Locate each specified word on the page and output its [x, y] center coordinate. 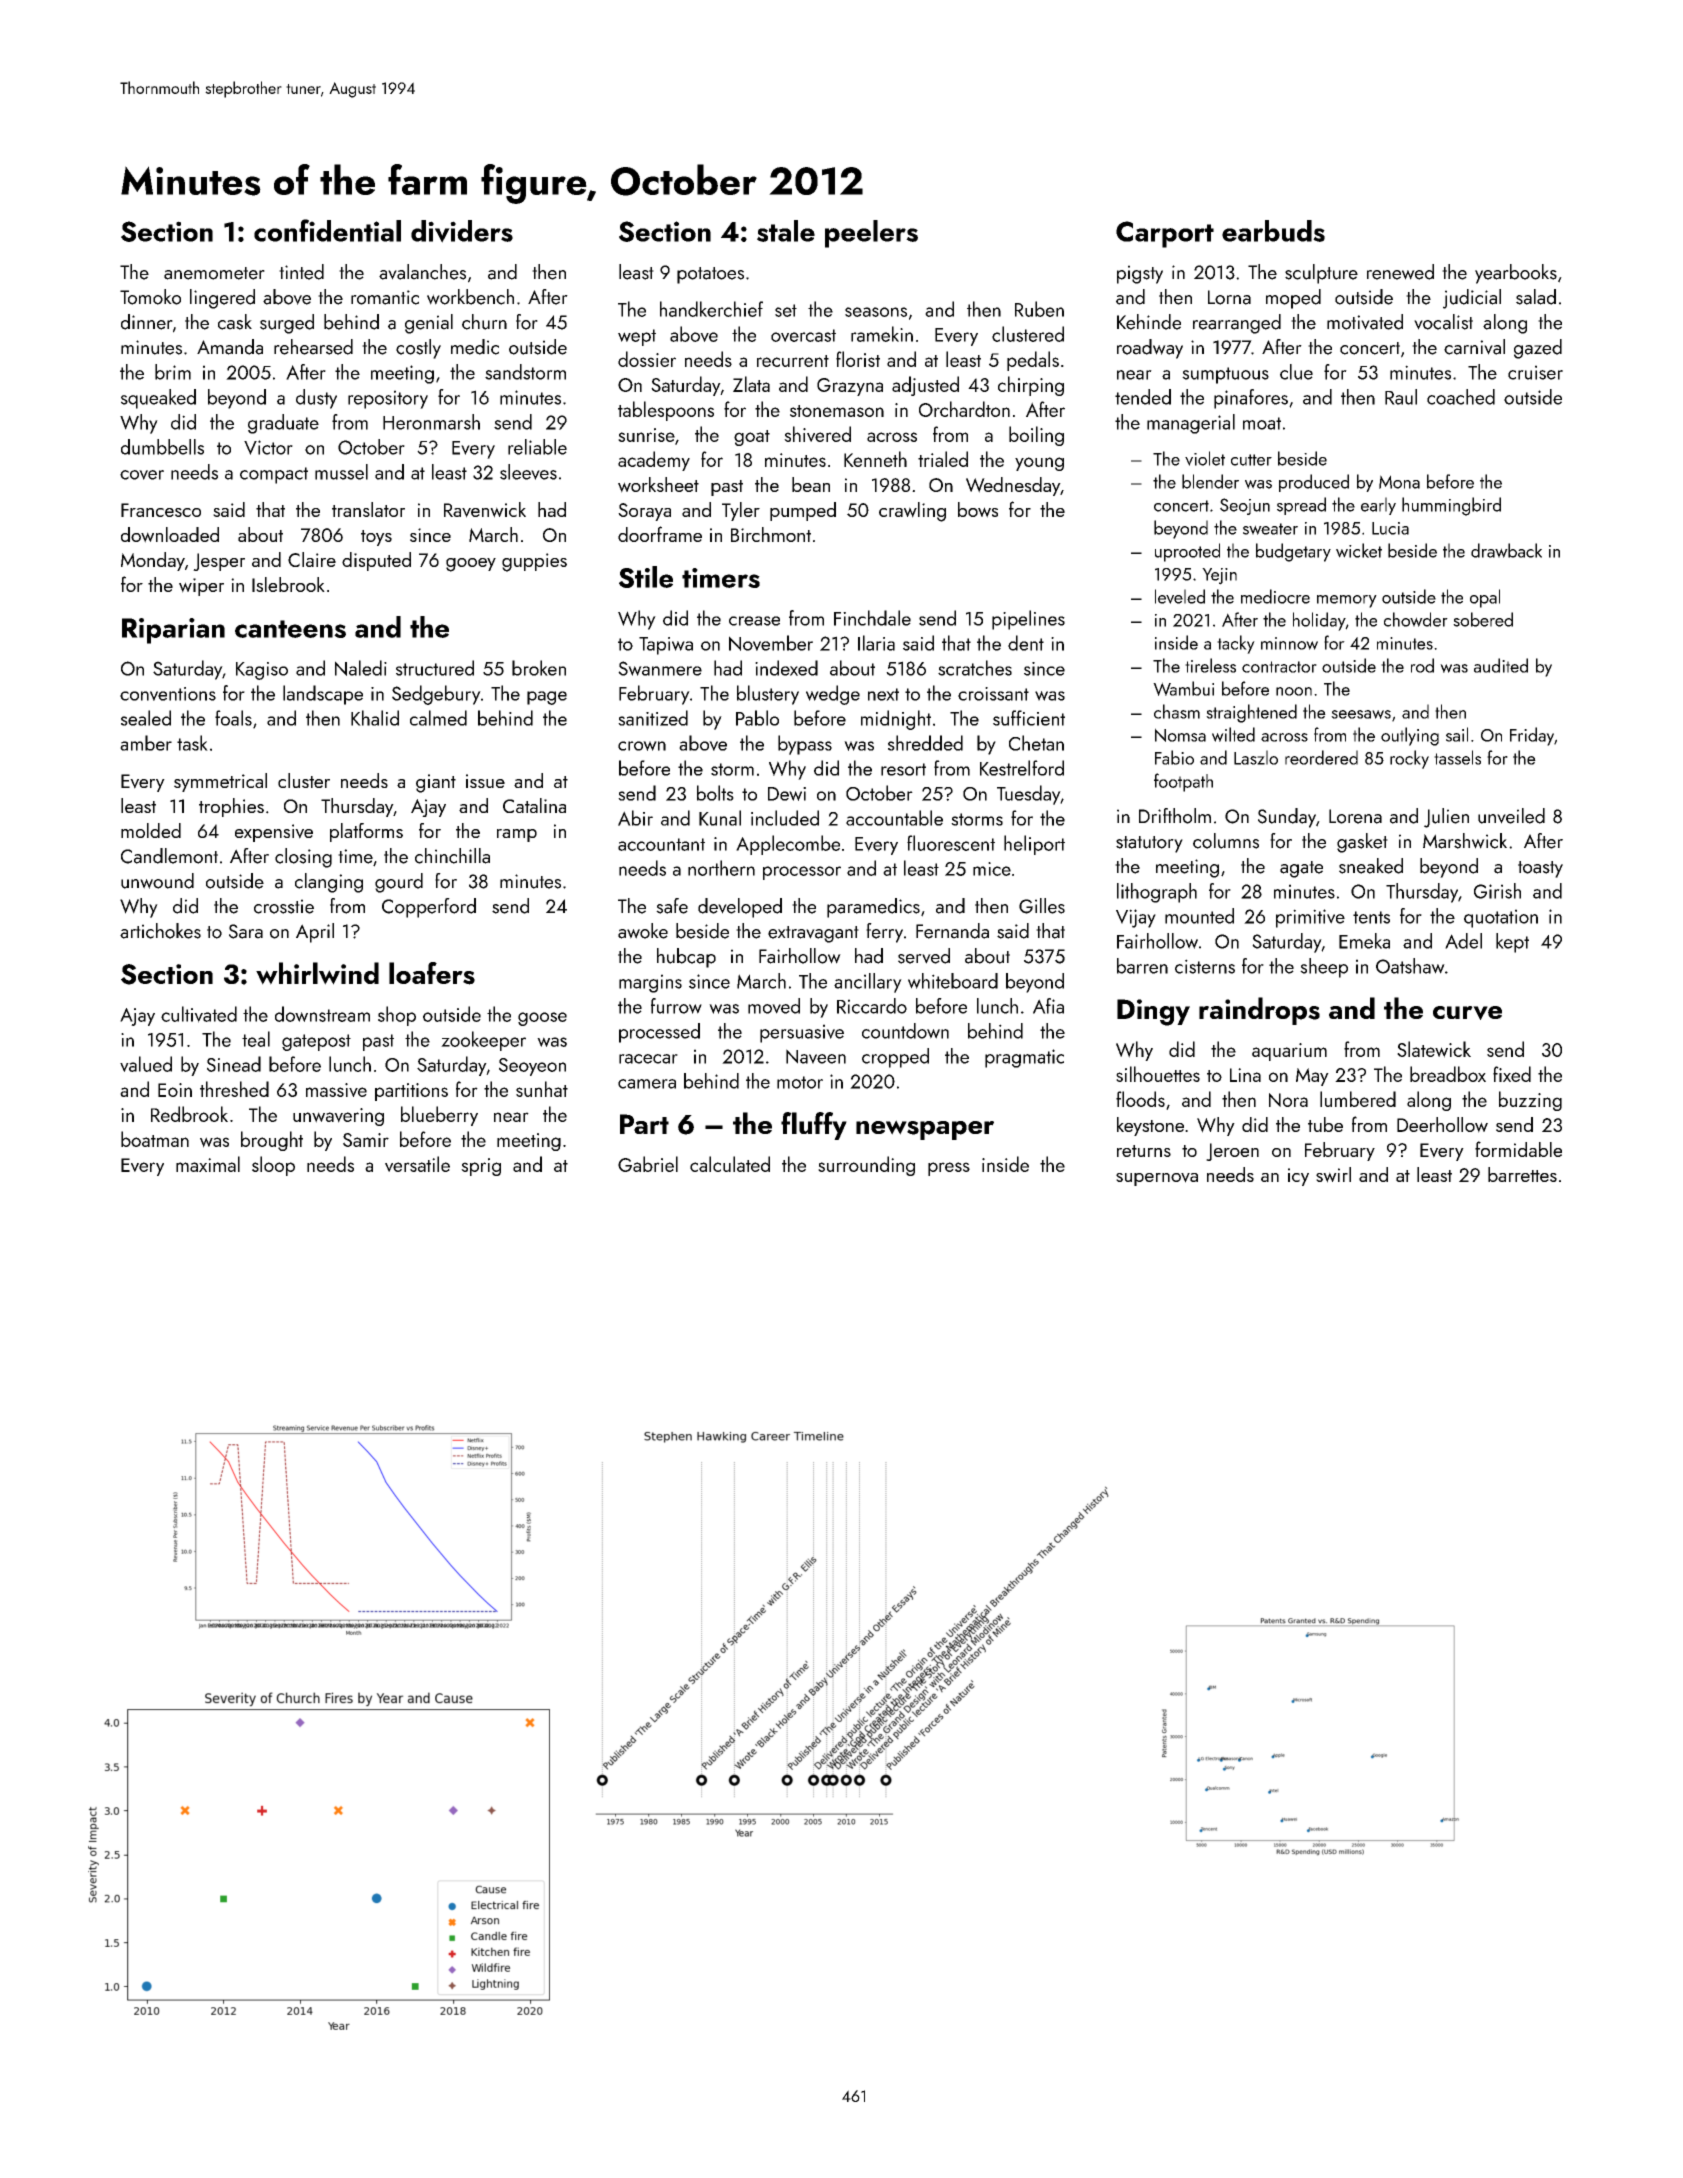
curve [1467, 1013]
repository [388, 399]
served [924, 956]
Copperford [429, 908]
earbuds [1273, 231]
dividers [462, 231]
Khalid [375, 718]
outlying [1410, 736]
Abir [635, 818]
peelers [871, 234]
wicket [1359, 550]
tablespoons [666, 411]
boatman [155, 1139]
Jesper [219, 562]
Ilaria [876, 643]
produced [1314, 483]
